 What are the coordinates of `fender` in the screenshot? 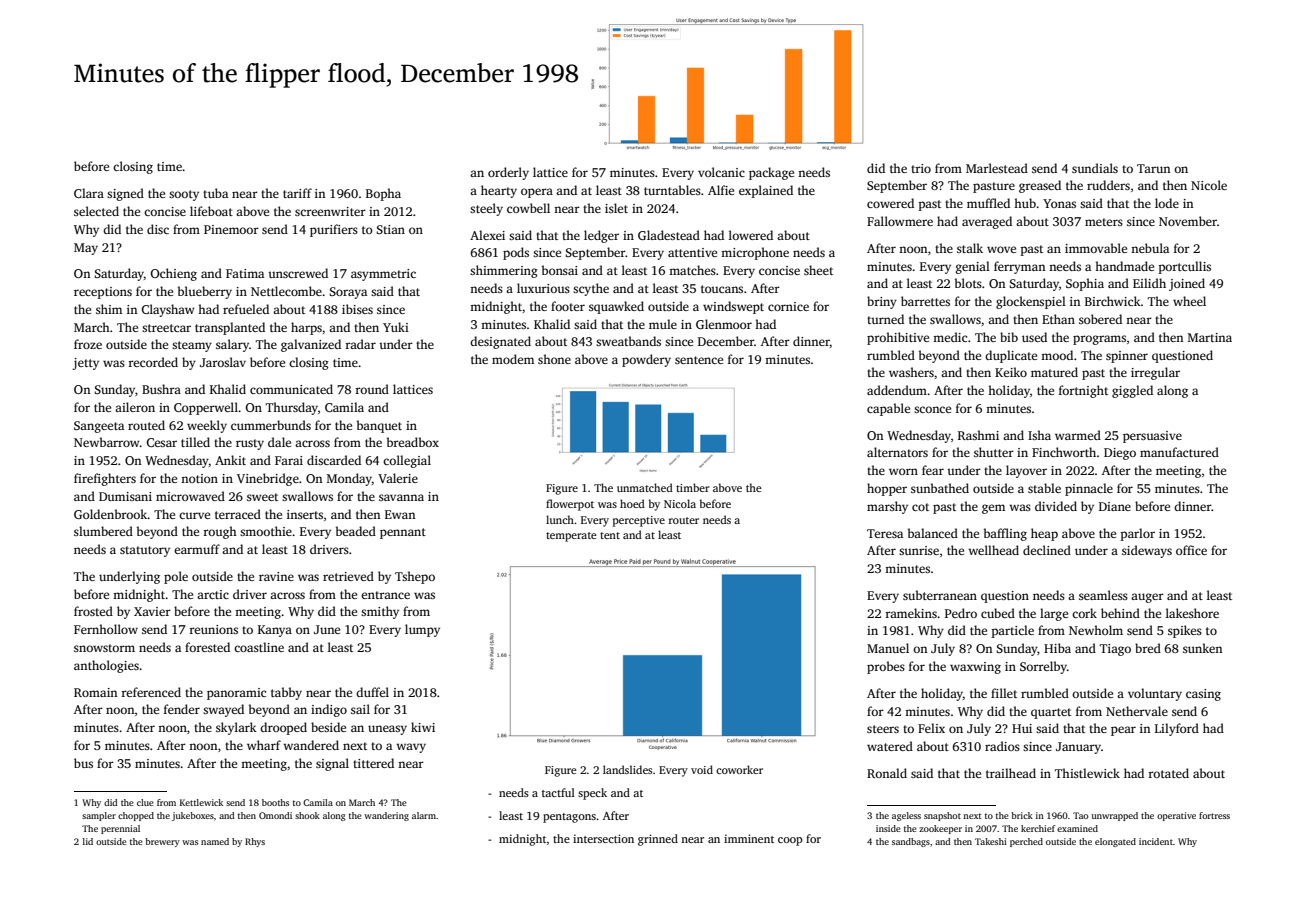 It's located at (182, 709).
